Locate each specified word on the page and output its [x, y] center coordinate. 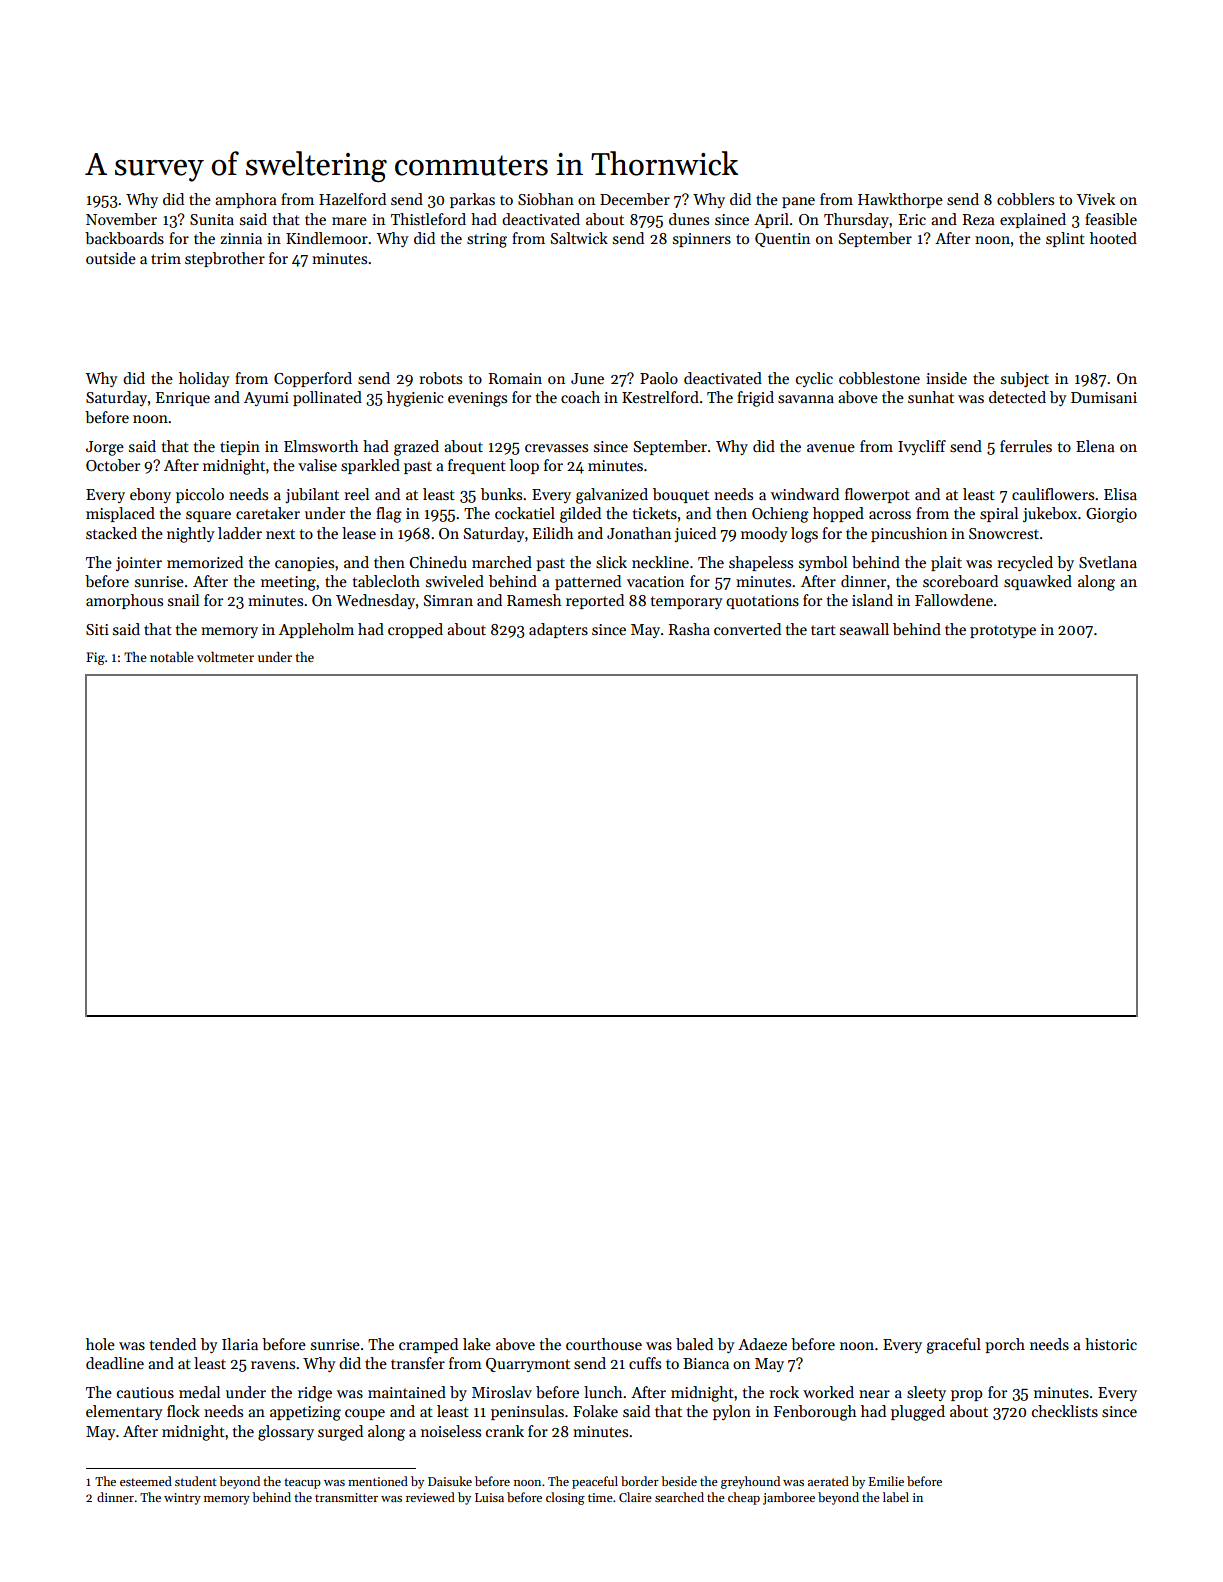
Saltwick [579, 238]
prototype [1003, 631]
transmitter [346, 1497]
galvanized [612, 496]
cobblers [1025, 199]
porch [1005, 1345]
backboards [124, 238]
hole [100, 1344]
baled [694, 1344]
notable [172, 657]
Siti [97, 629]
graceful [953, 1346]
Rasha [689, 629]
